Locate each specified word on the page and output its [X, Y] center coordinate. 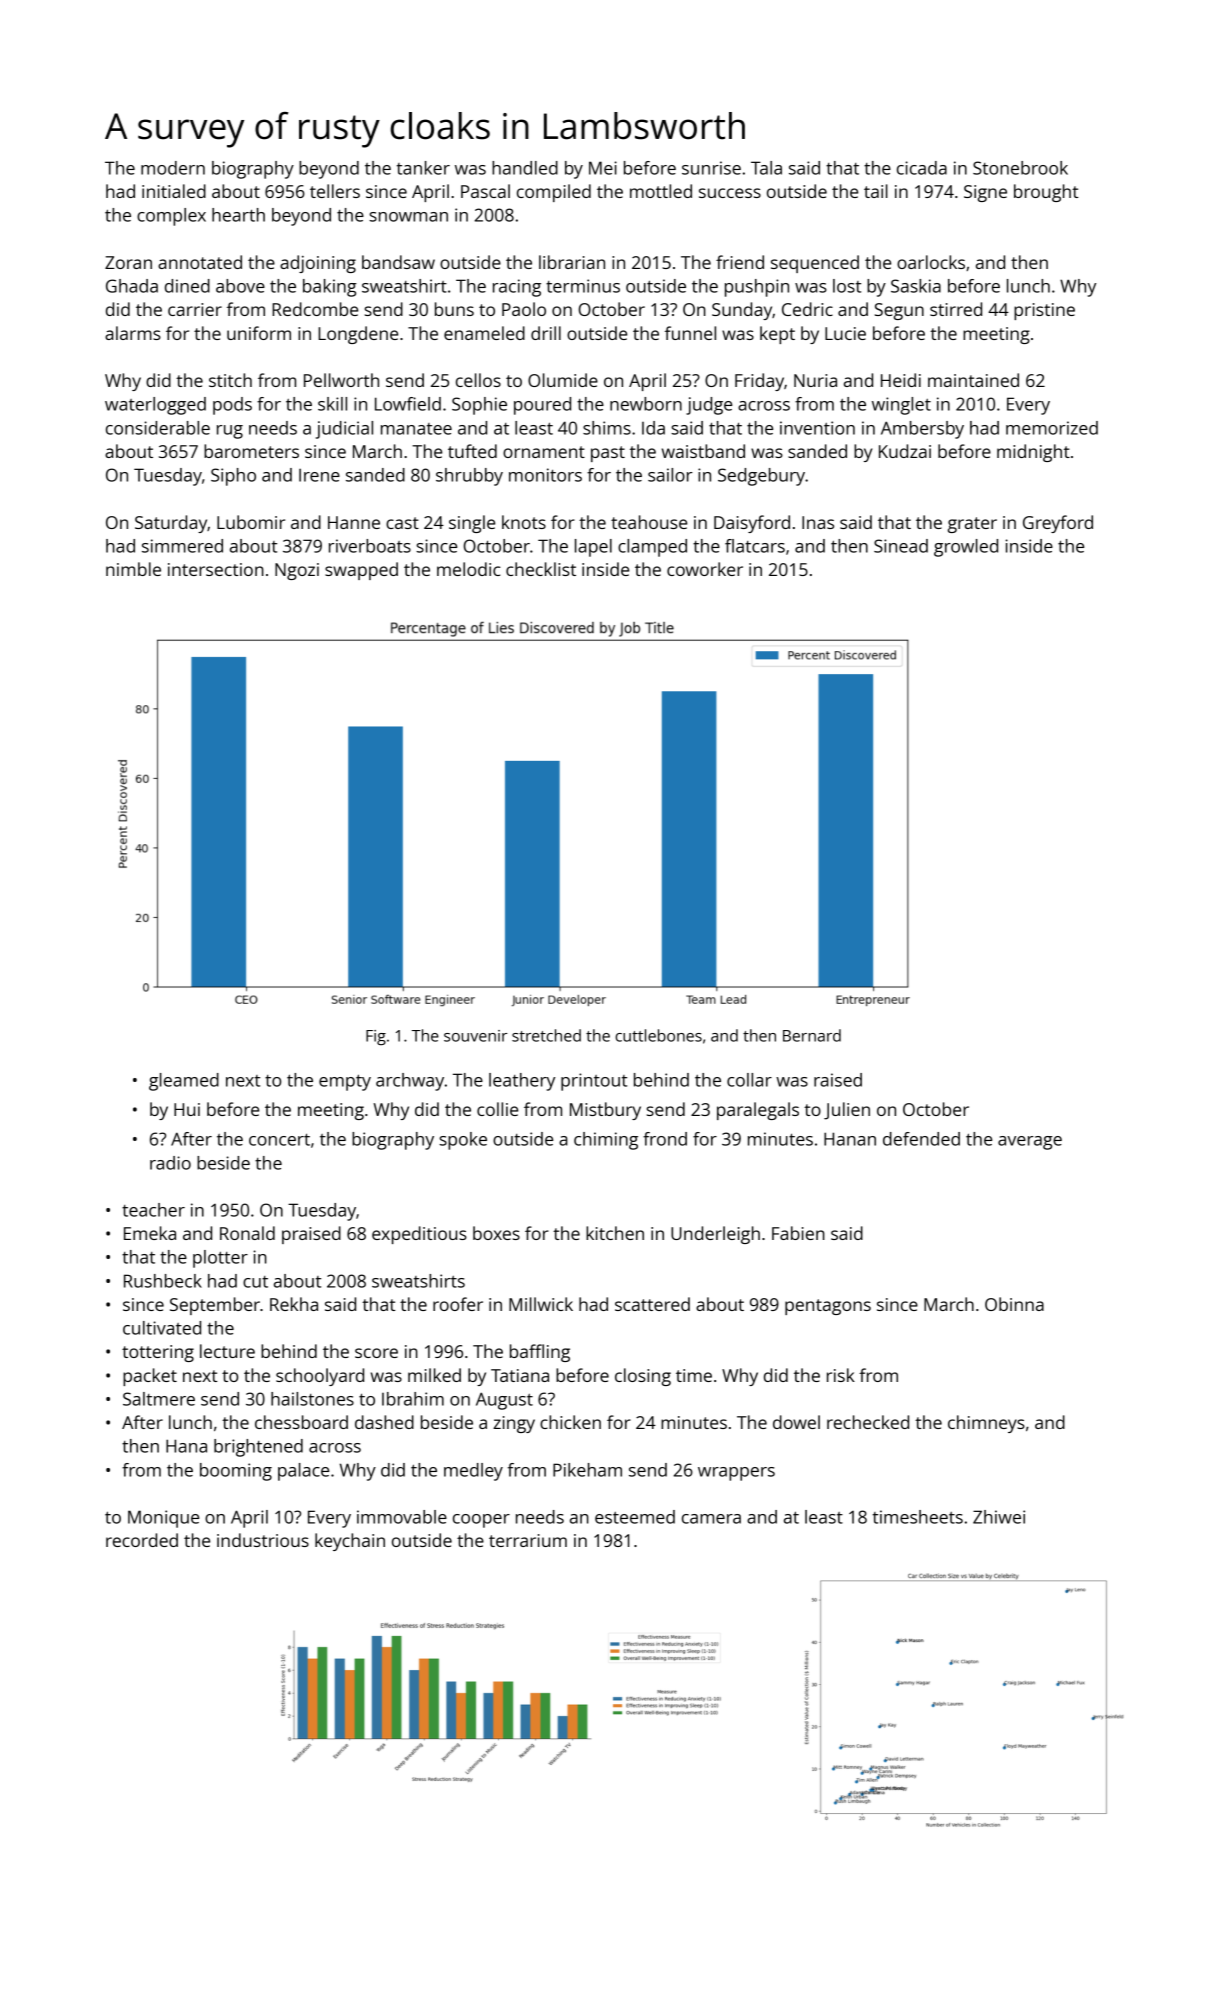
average [1030, 1143]
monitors [545, 475]
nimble [133, 569]
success [730, 193]
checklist [541, 569]
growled [966, 548]
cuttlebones [658, 1035]
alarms [133, 333]
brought [1046, 193]
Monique [163, 1519]
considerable [158, 428]
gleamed [184, 1082]
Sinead [901, 546]
